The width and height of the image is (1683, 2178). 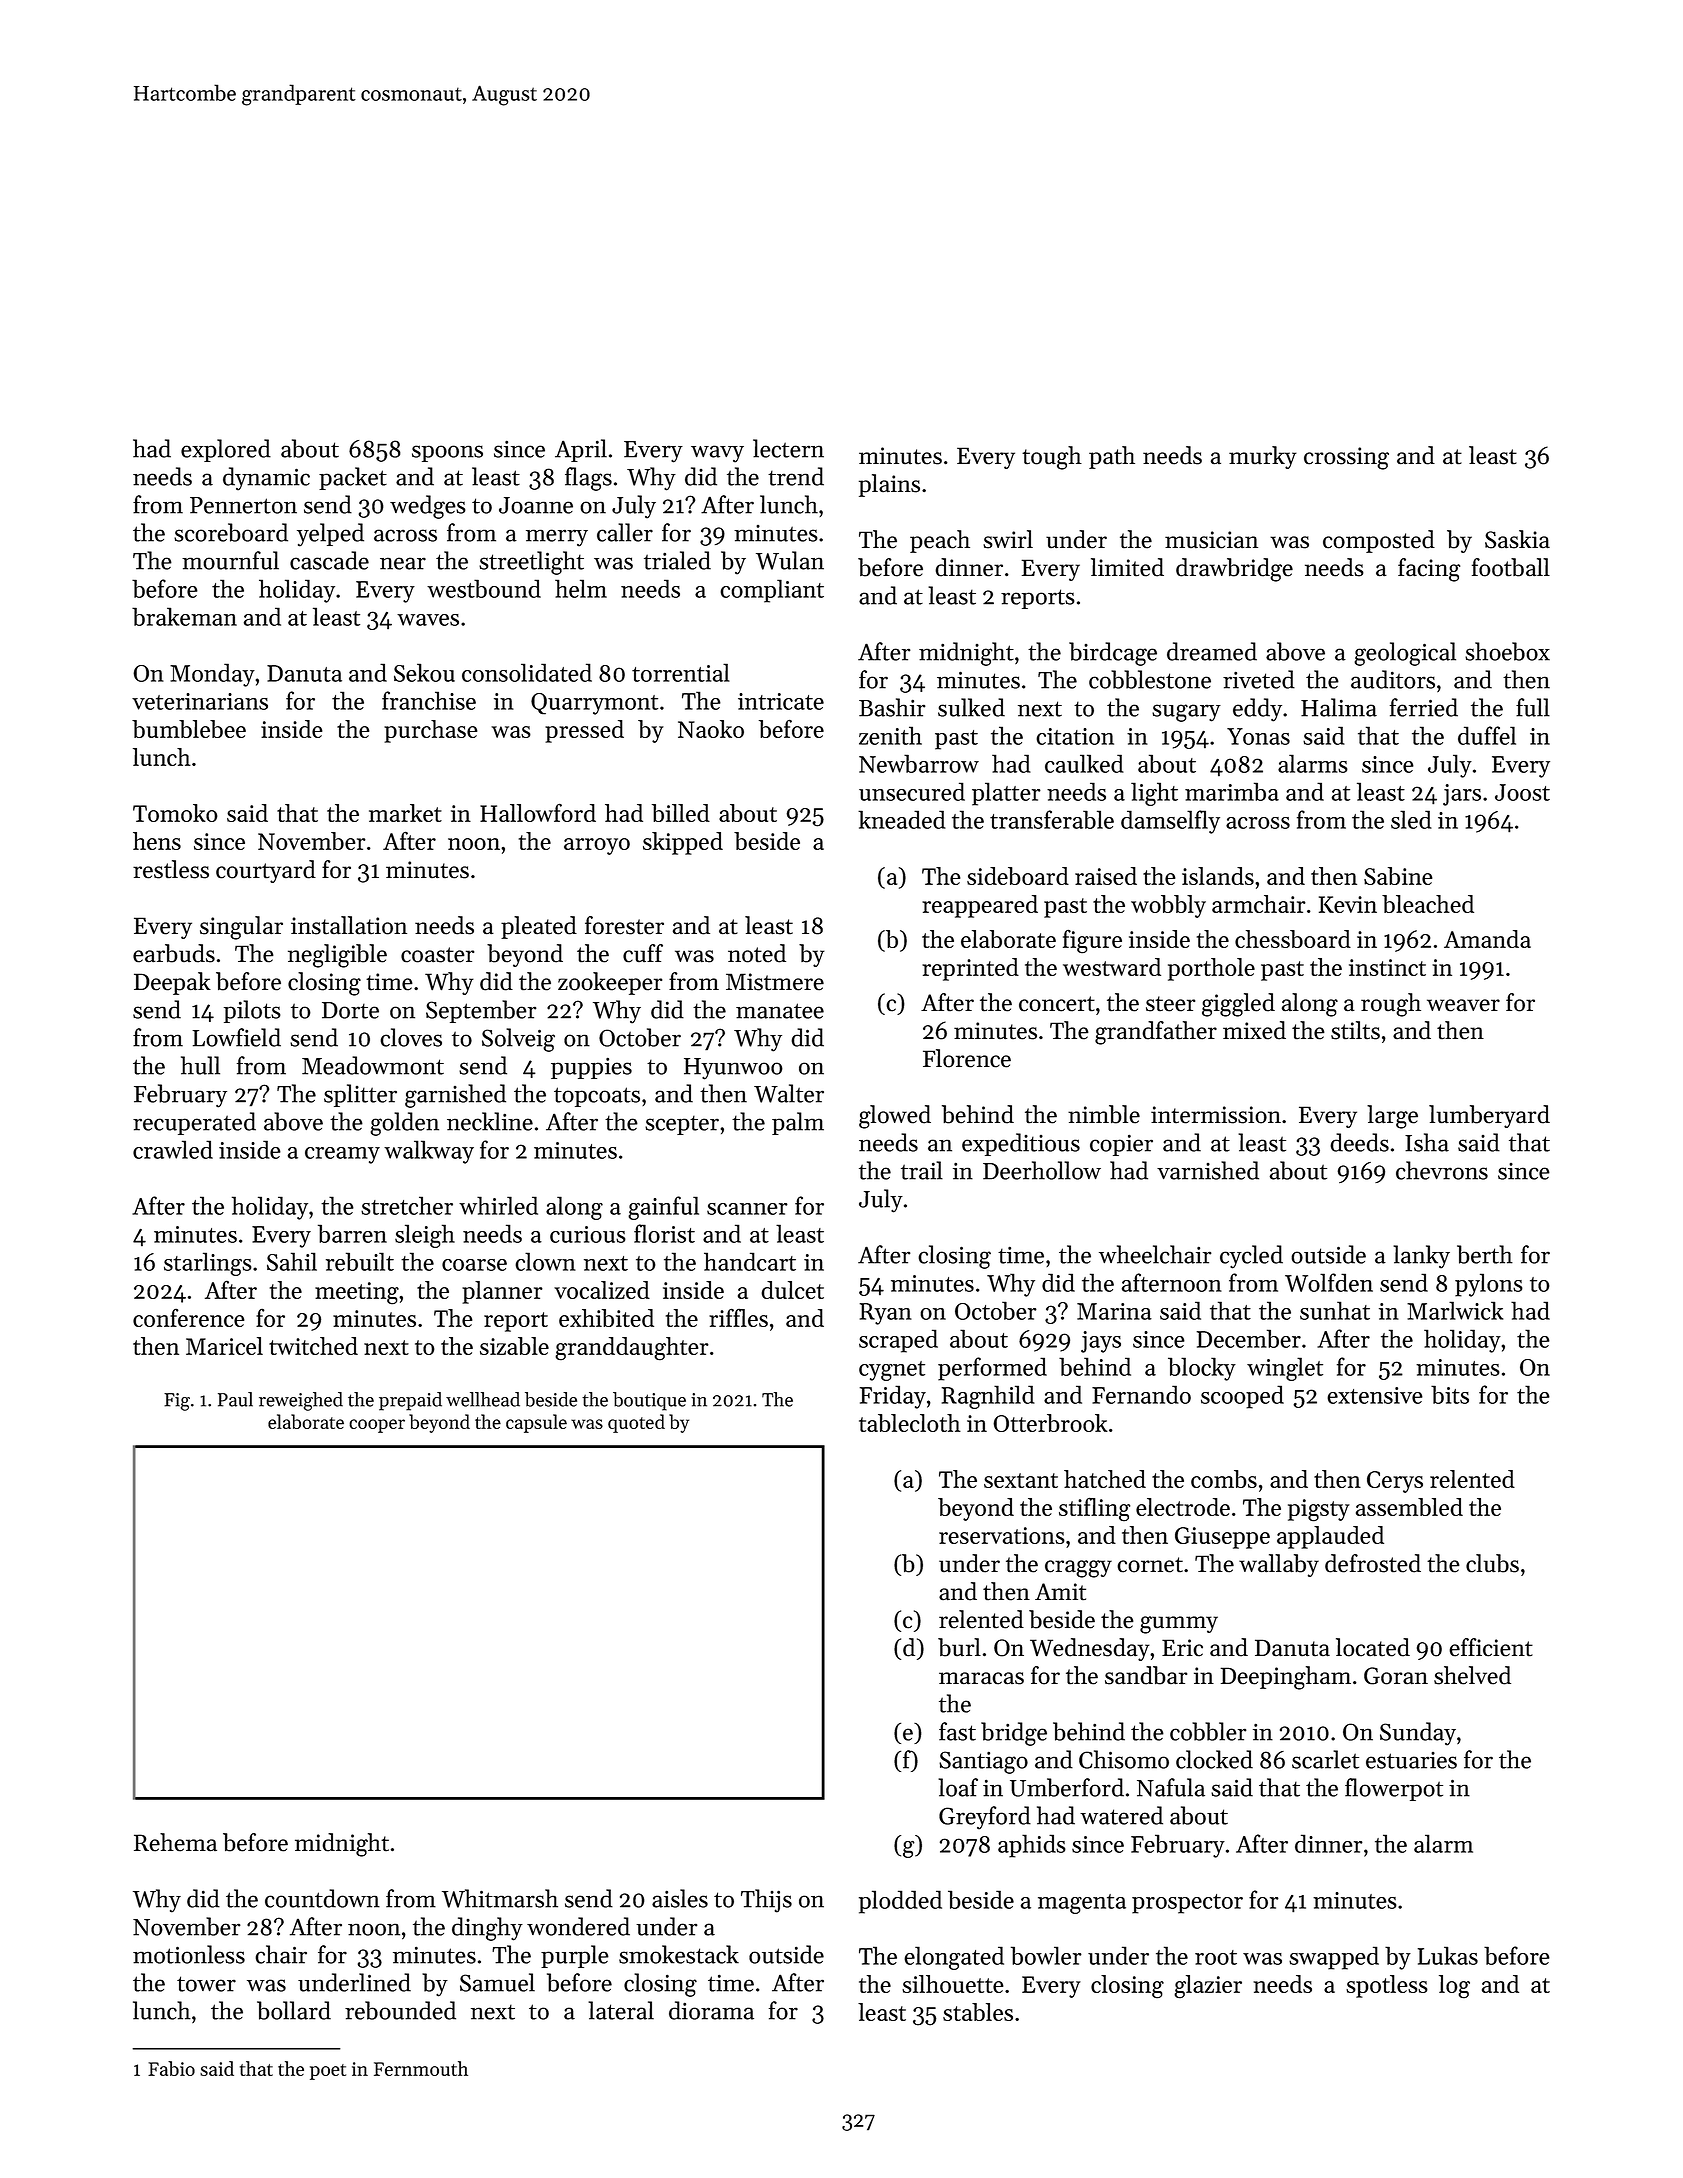 I want to click on Goran, so click(x=1396, y=1676).
